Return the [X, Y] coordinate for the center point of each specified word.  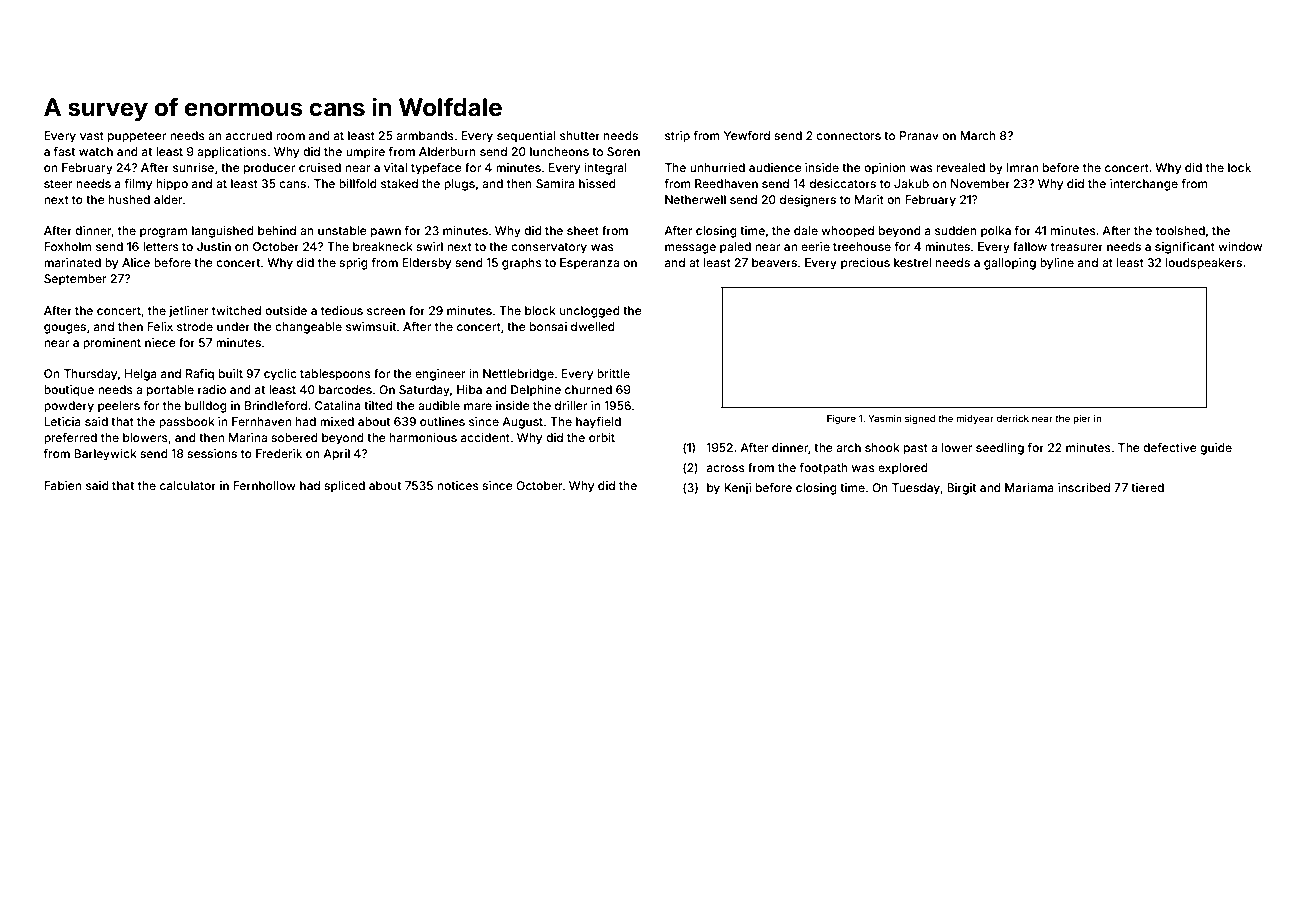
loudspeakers [1204, 264]
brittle [613, 373]
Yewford [747, 135]
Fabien [62, 485]
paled [735, 248]
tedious [342, 310]
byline [1057, 264]
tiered [1147, 487]
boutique [69, 391]
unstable [342, 230]
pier [1082, 419]
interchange [1144, 185]
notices [458, 485]
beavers [774, 262]
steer [58, 184]
